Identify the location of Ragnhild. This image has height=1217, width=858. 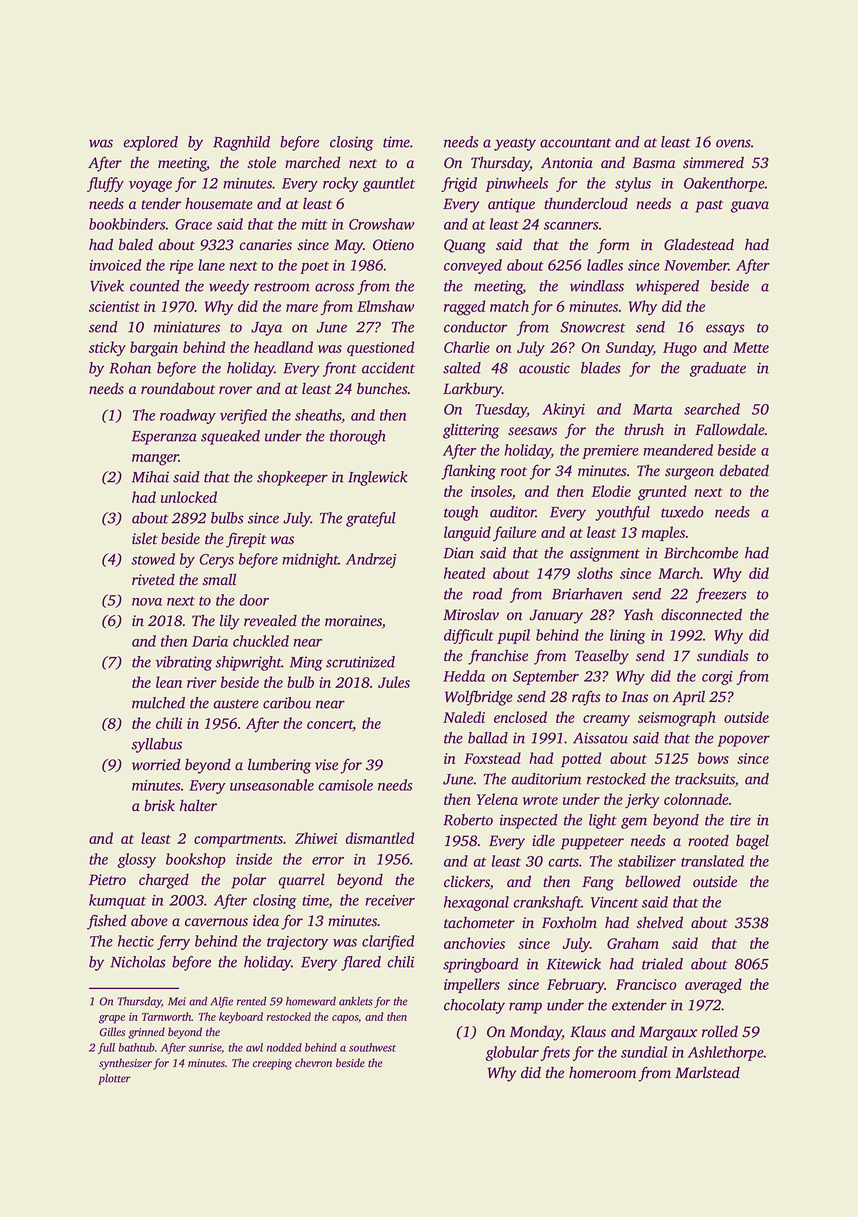
(241, 143).
